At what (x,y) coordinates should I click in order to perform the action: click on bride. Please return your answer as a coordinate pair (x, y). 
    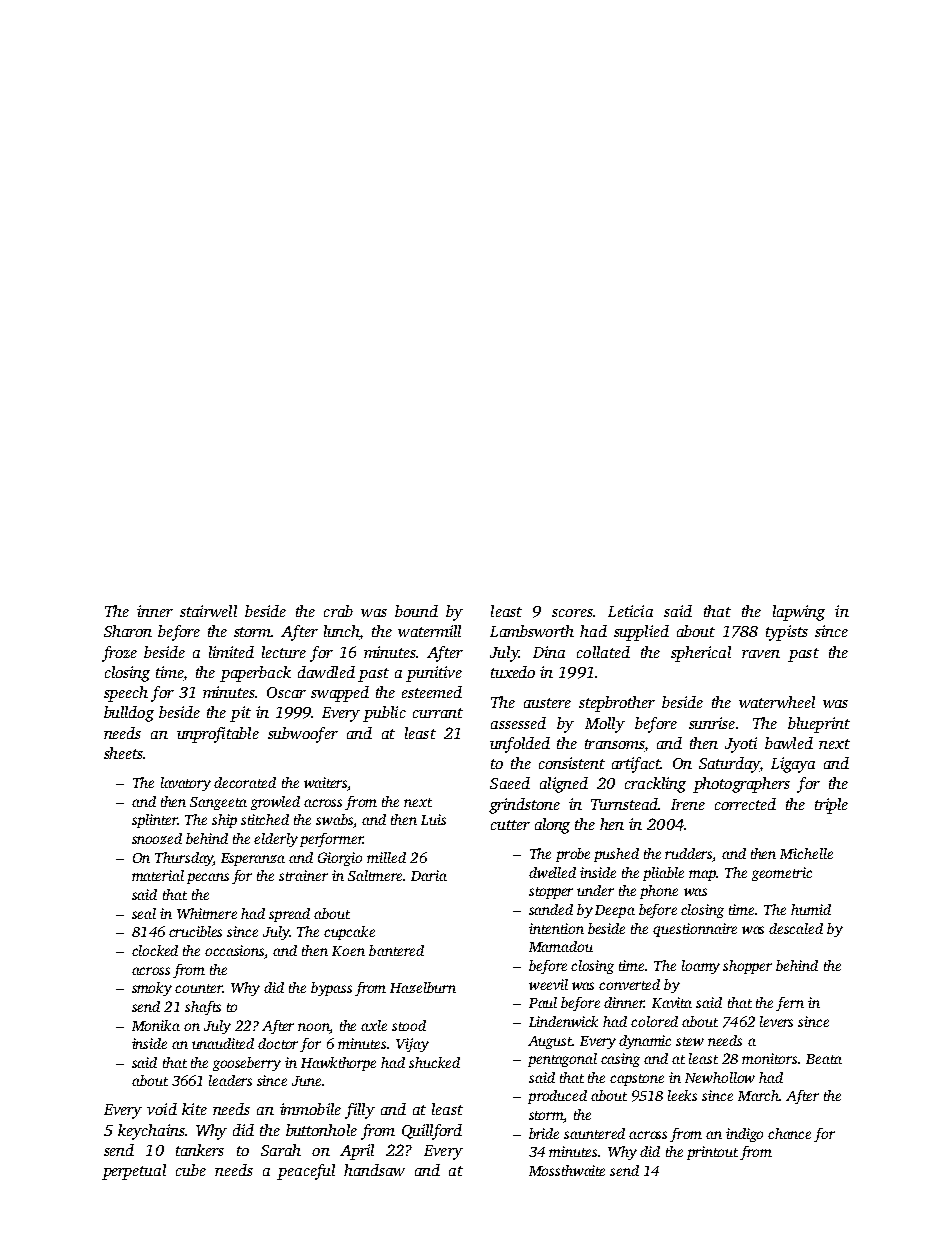
    Looking at the image, I should click on (544, 1133).
